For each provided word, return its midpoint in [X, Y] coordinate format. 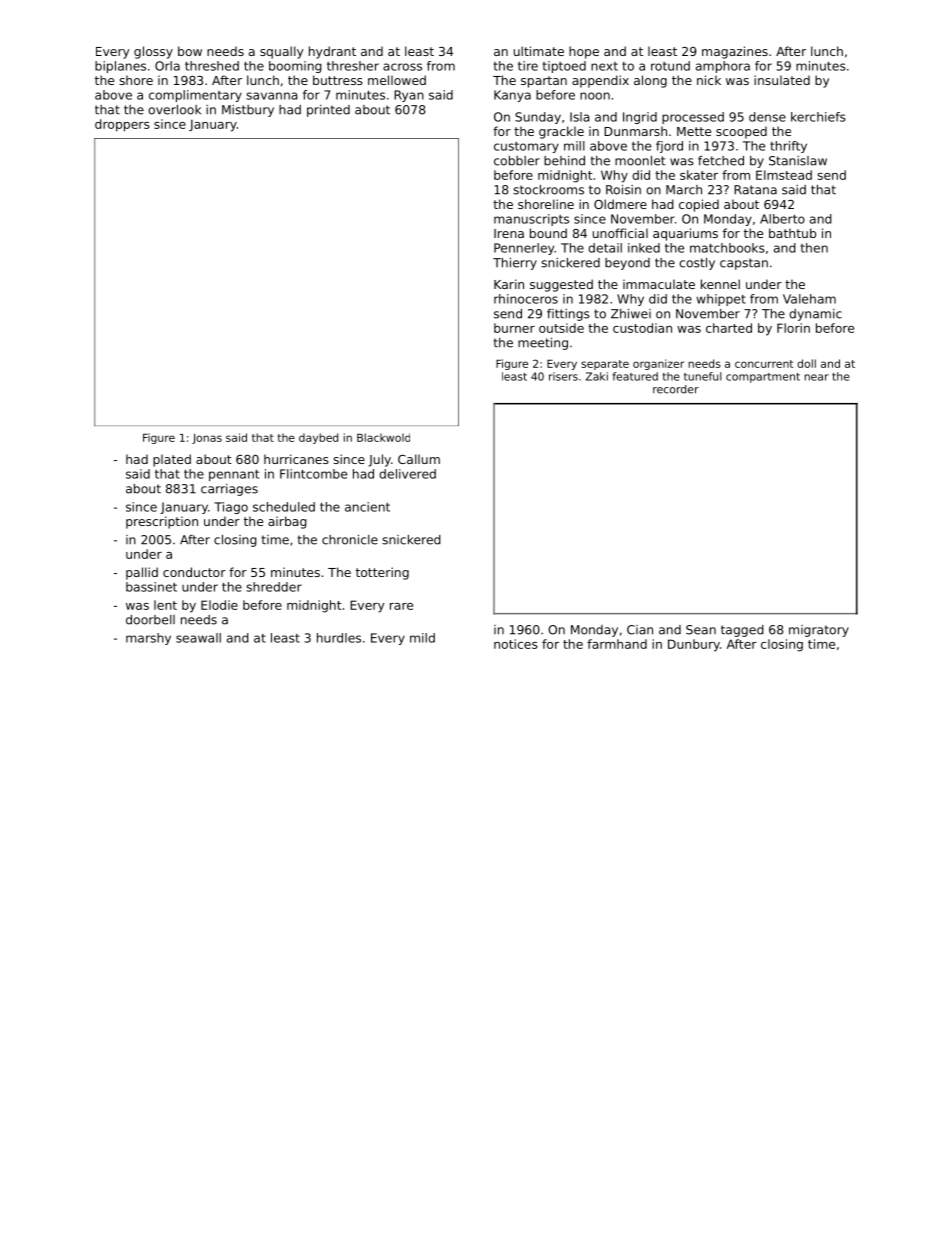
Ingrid [640, 118]
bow [190, 51]
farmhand [617, 644]
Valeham [809, 299]
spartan [544, 82]
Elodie [219, 605]
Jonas [207, 439]
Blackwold [383, 437]
